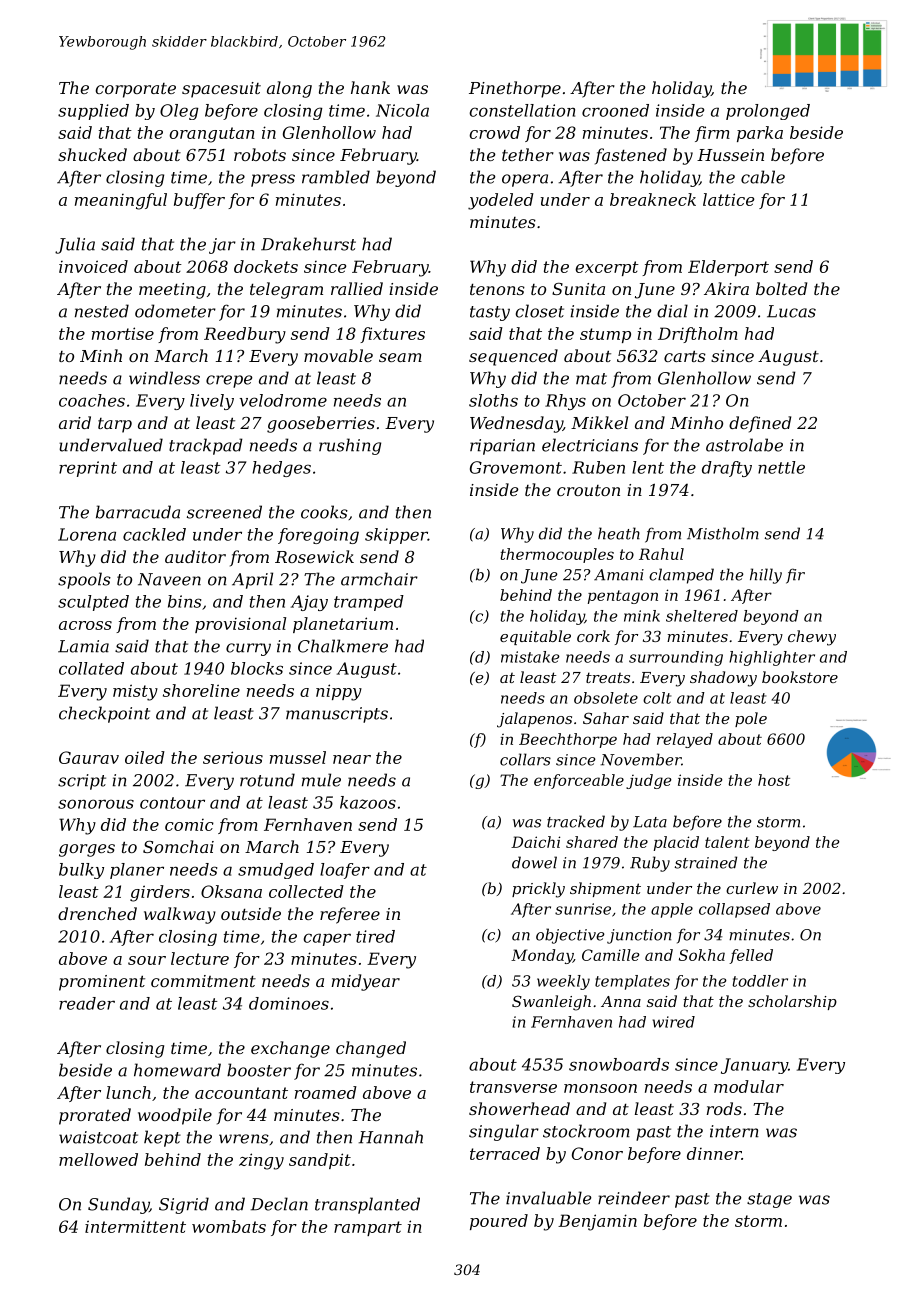 This page has height=1316, width=908. I want to click on scholarship, so click(792, 1002).
